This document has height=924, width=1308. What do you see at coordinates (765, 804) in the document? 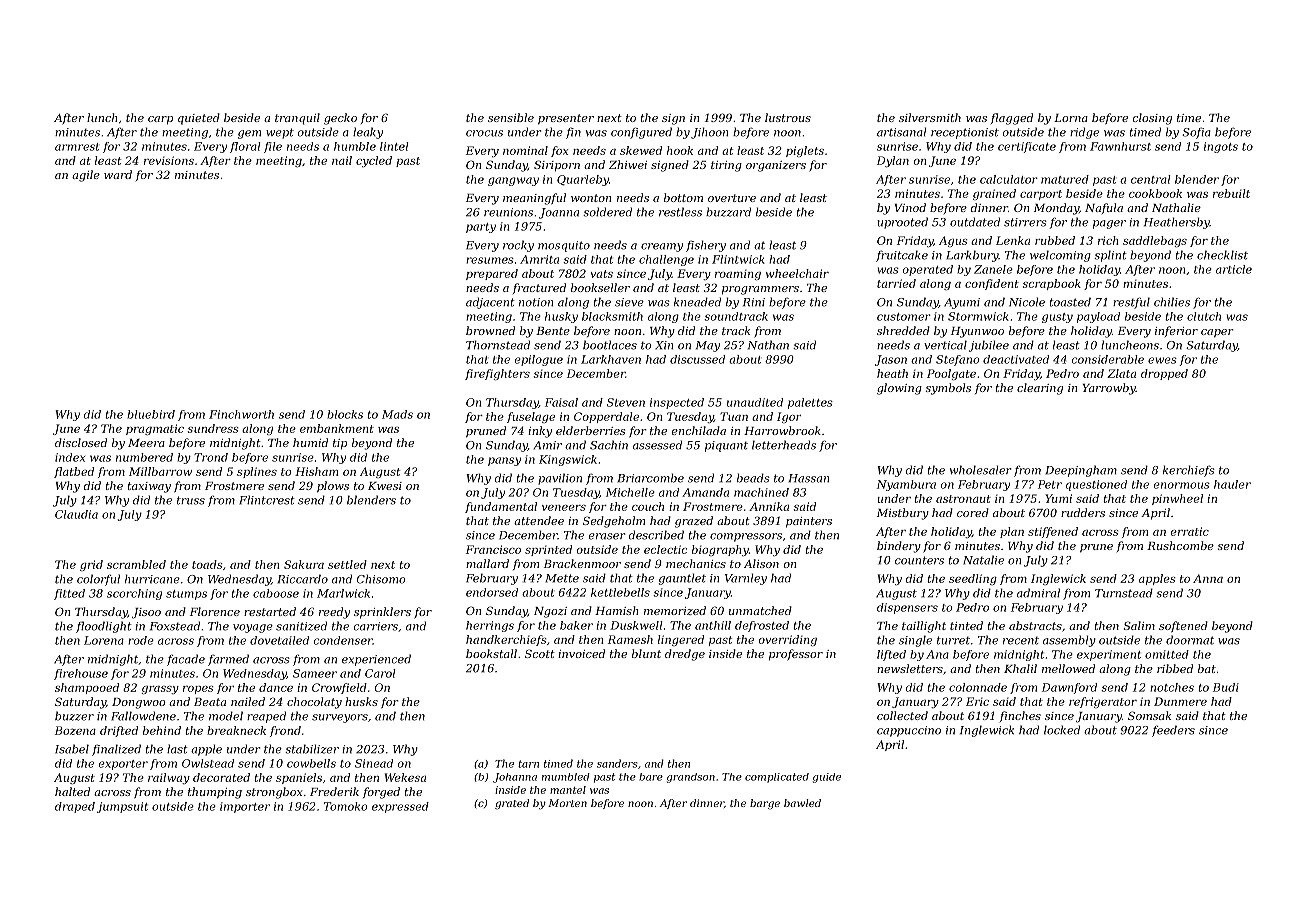
I see `barge` at bounding box center [765, 804].
